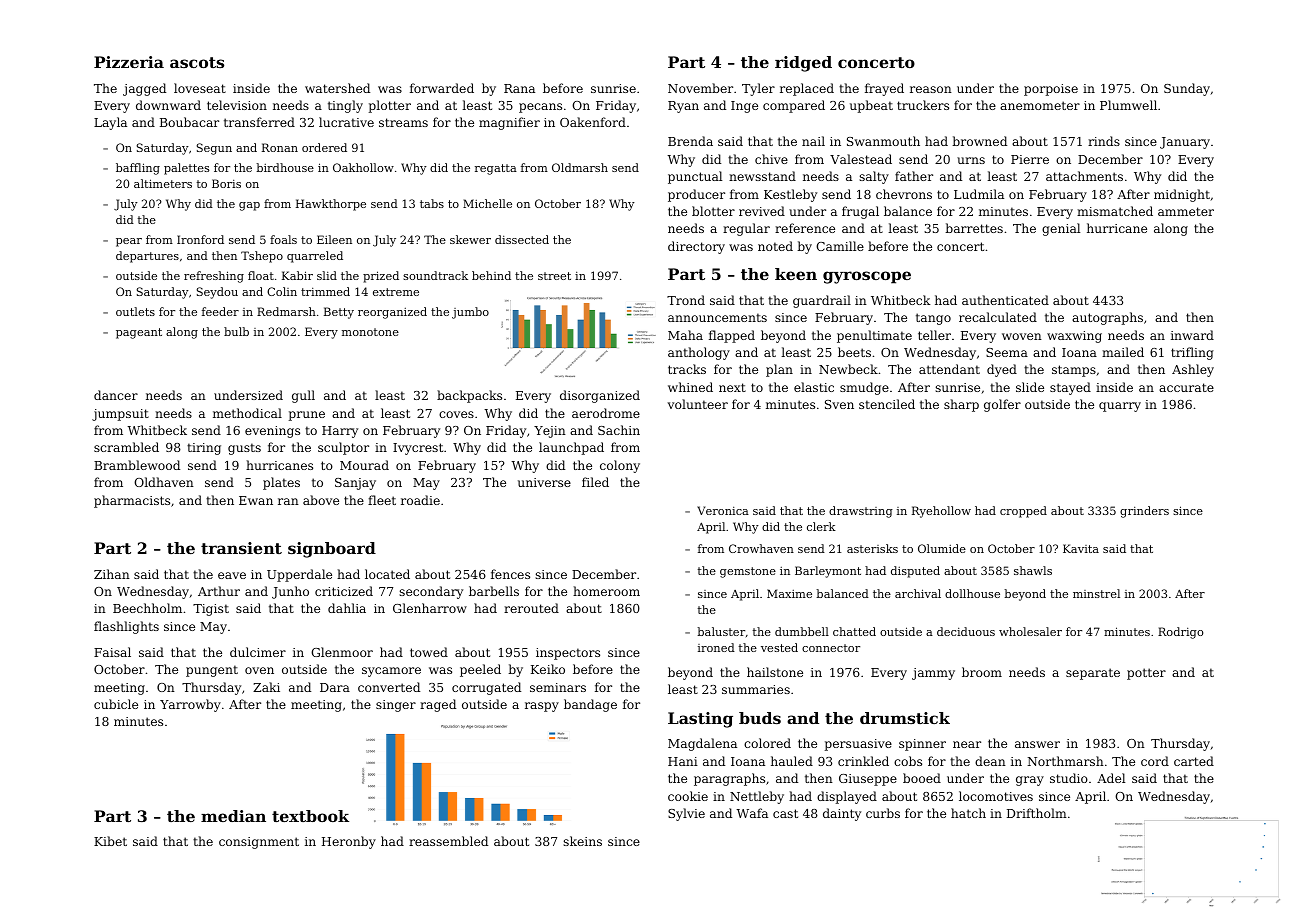 The image size is (1308, 924). I want to click on skeins, so click(582, 841).
